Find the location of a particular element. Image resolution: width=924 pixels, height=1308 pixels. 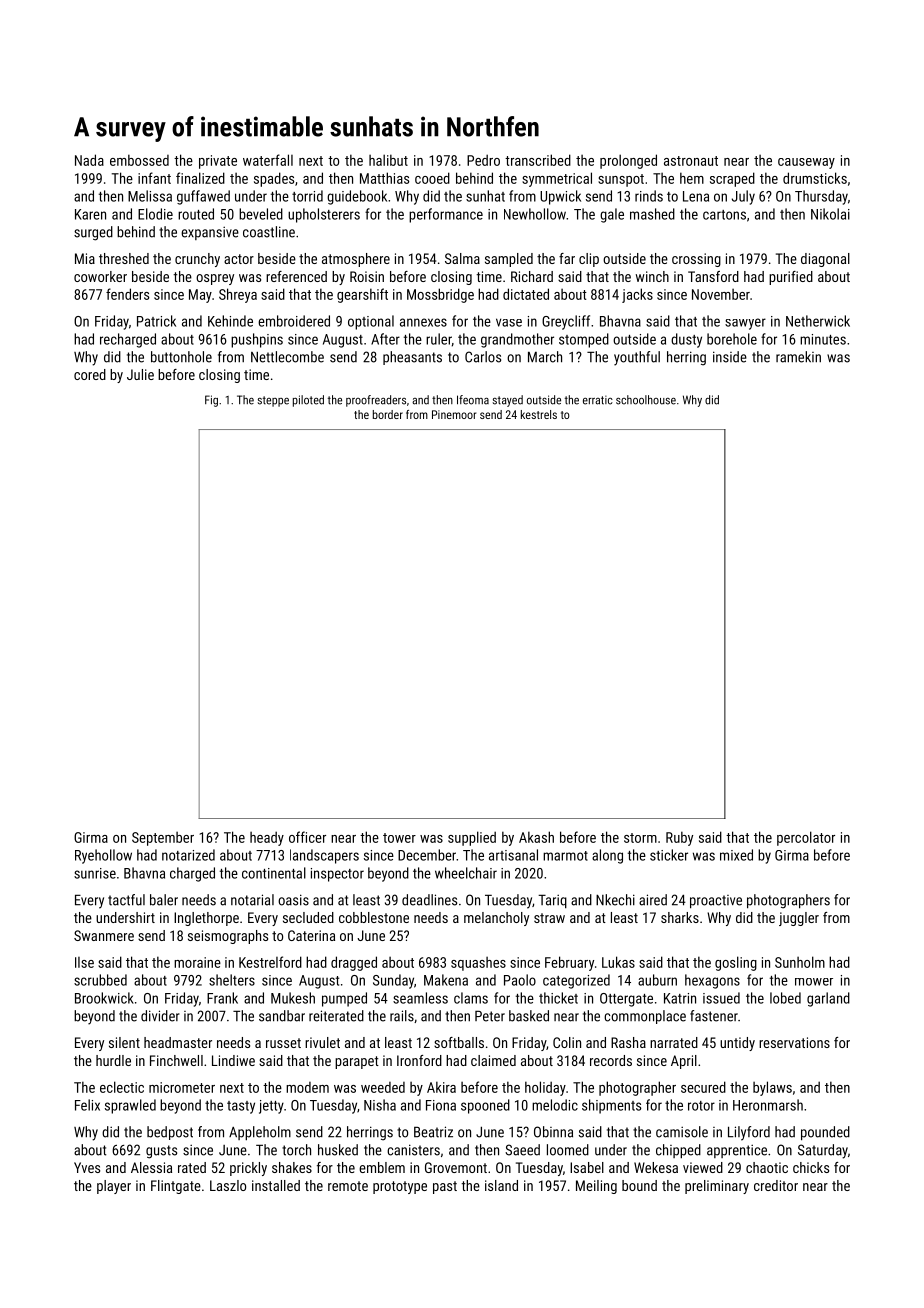

cobblestone is located at coordinates (374, 917).
